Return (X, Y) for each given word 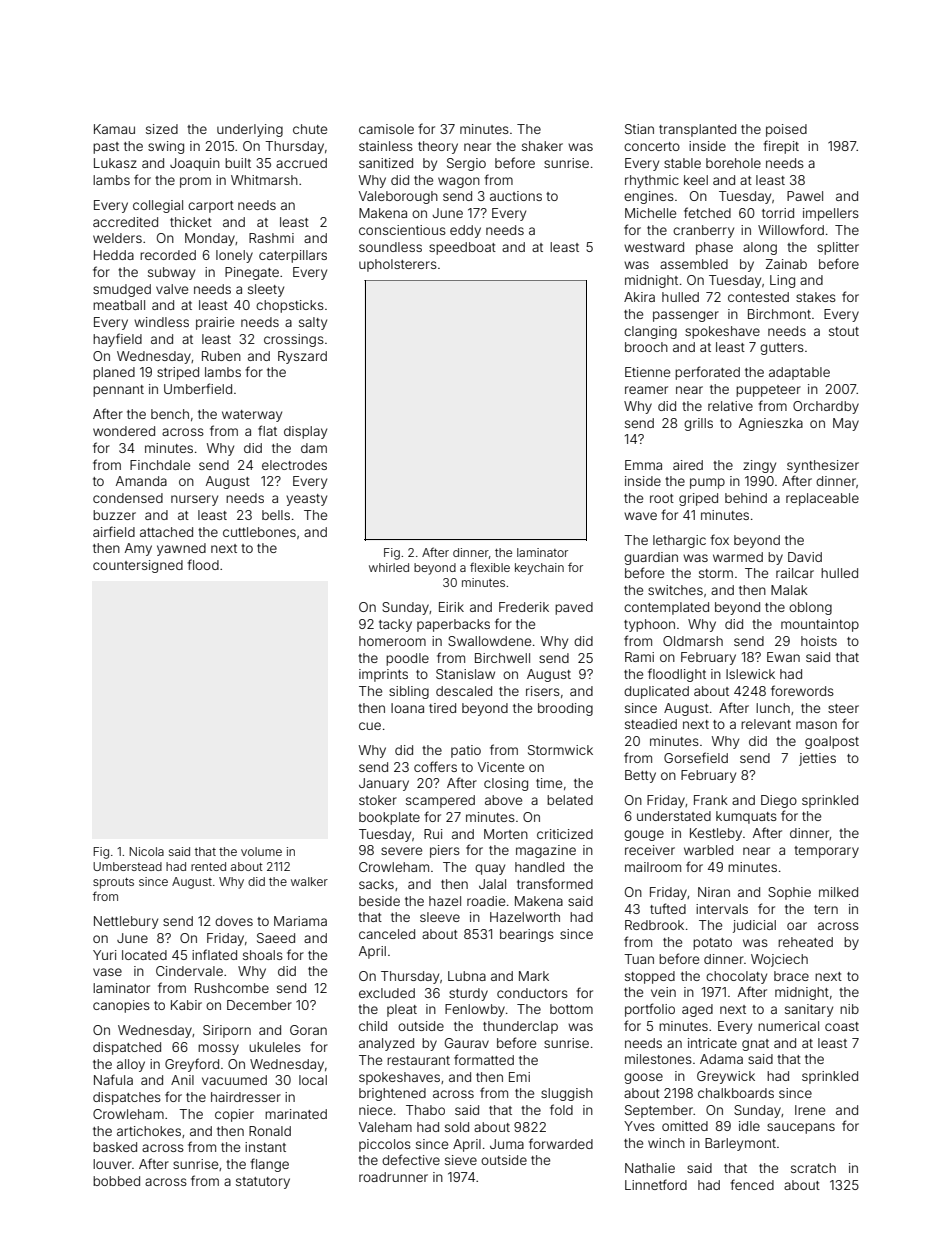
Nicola (146, 851)
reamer (646, 390)
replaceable (822, 499)
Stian (639, 129)
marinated (296, 1114)
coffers (435, 766)
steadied (651, 724)
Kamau (114, 129)
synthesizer (823, 466)
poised (786, 130)
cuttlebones (259, 532)
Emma (643, 465)
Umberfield (198, 388)
